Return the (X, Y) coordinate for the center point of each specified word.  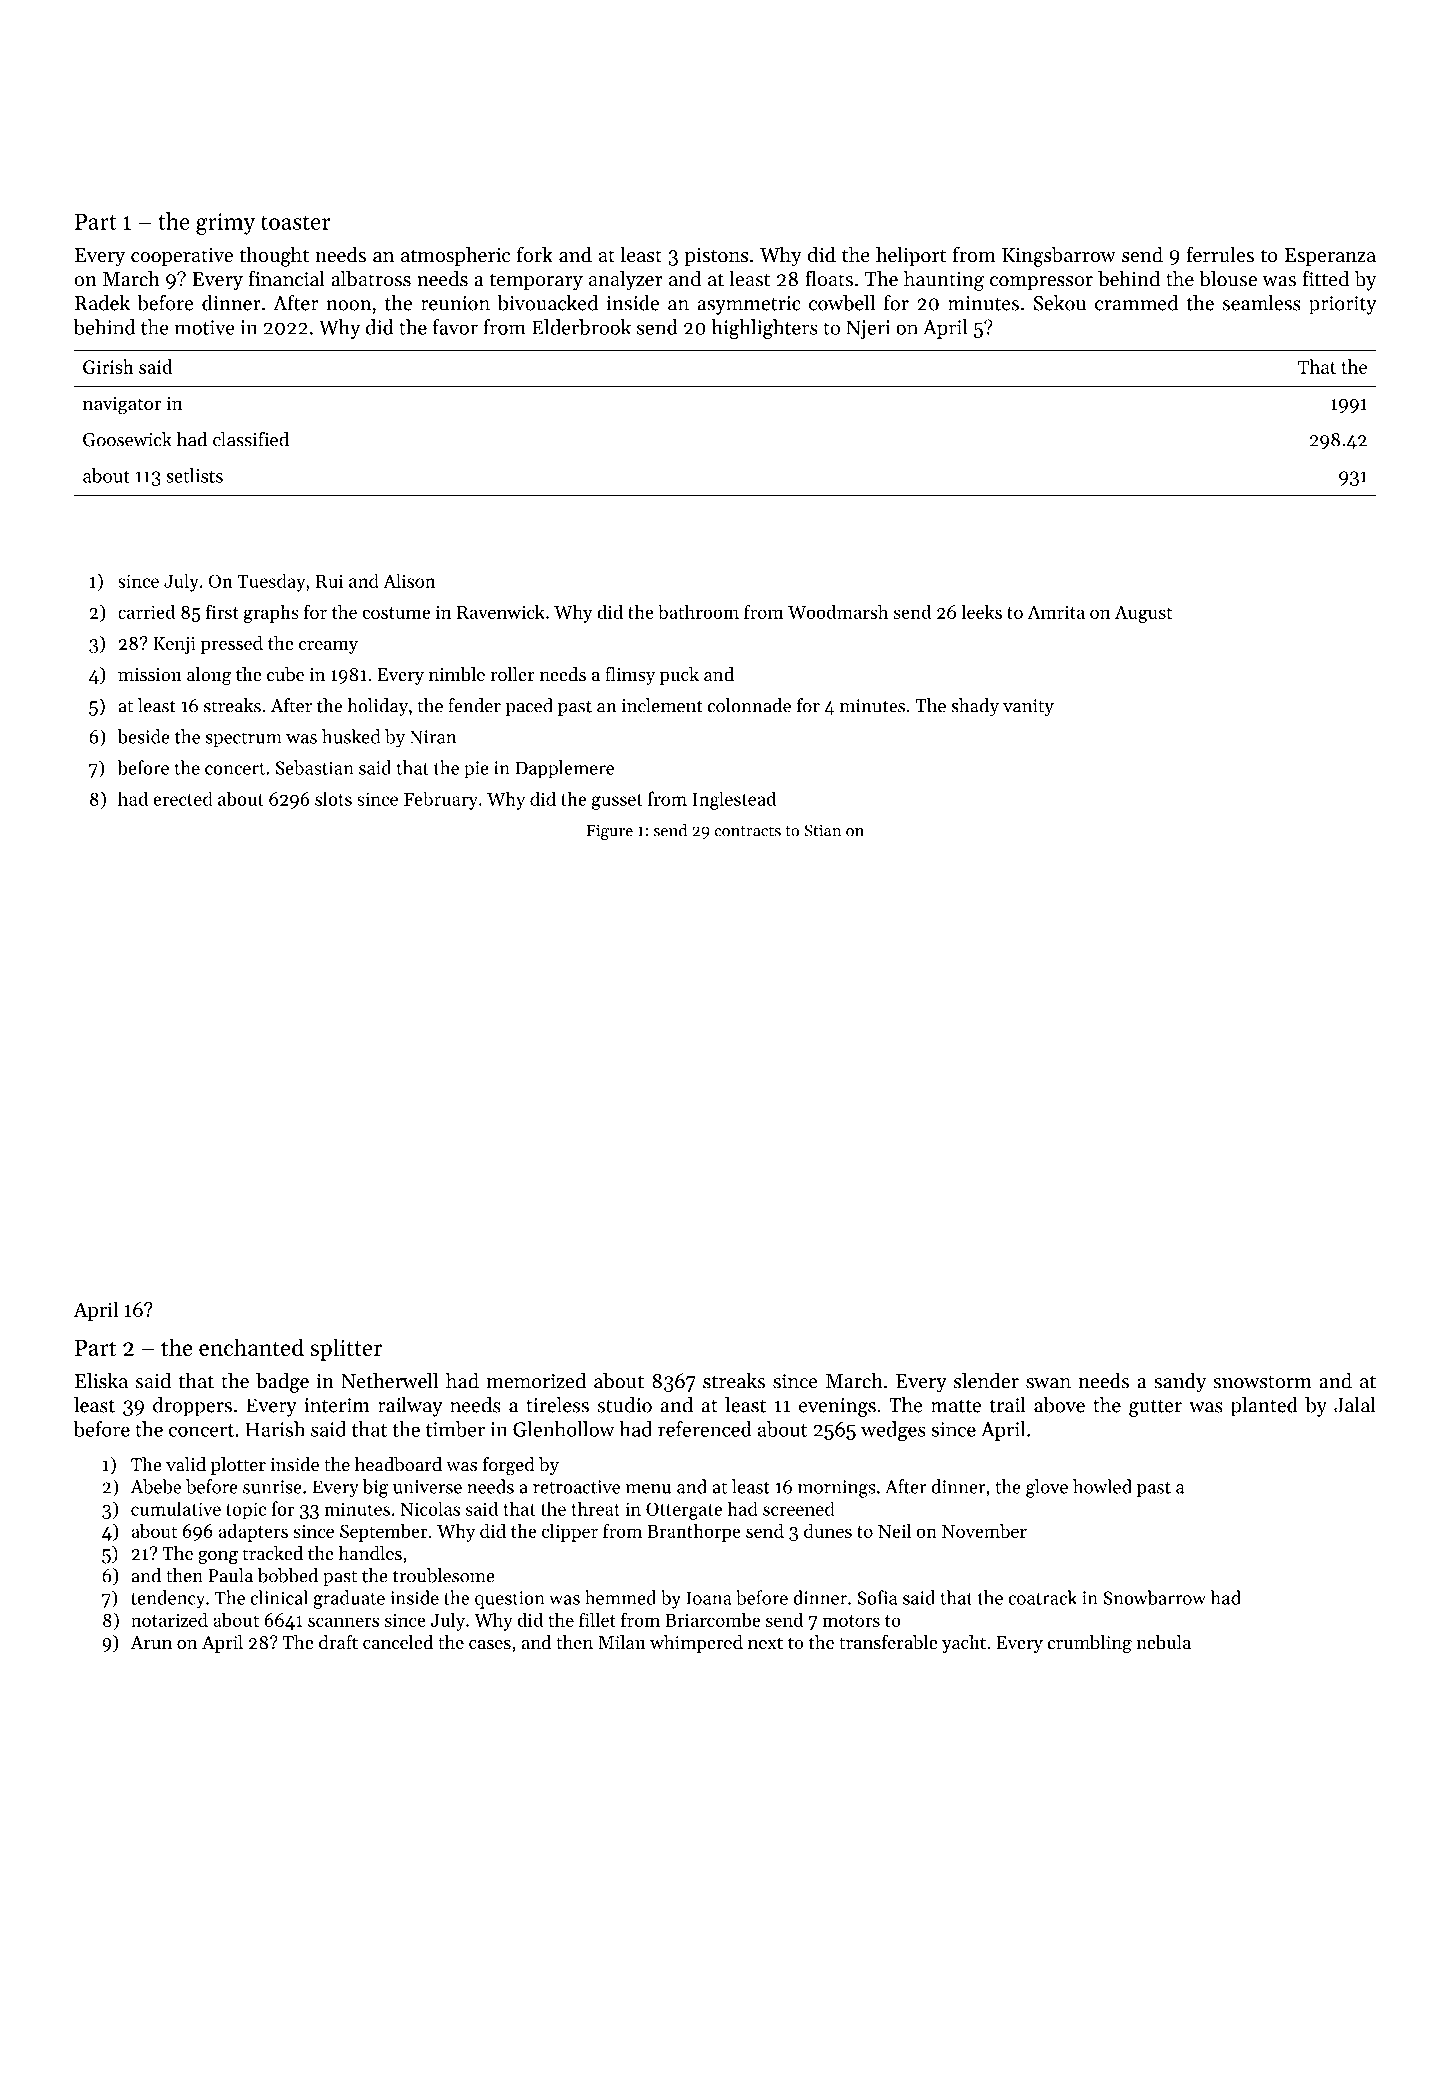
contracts (747, 831)
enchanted (251, 1347)
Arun (151, 1642)
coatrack (1042, 1597)
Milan (622, 1642)
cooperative (182, 257)
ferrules (1220, 254)
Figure (610, 832)
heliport (911, 256)
